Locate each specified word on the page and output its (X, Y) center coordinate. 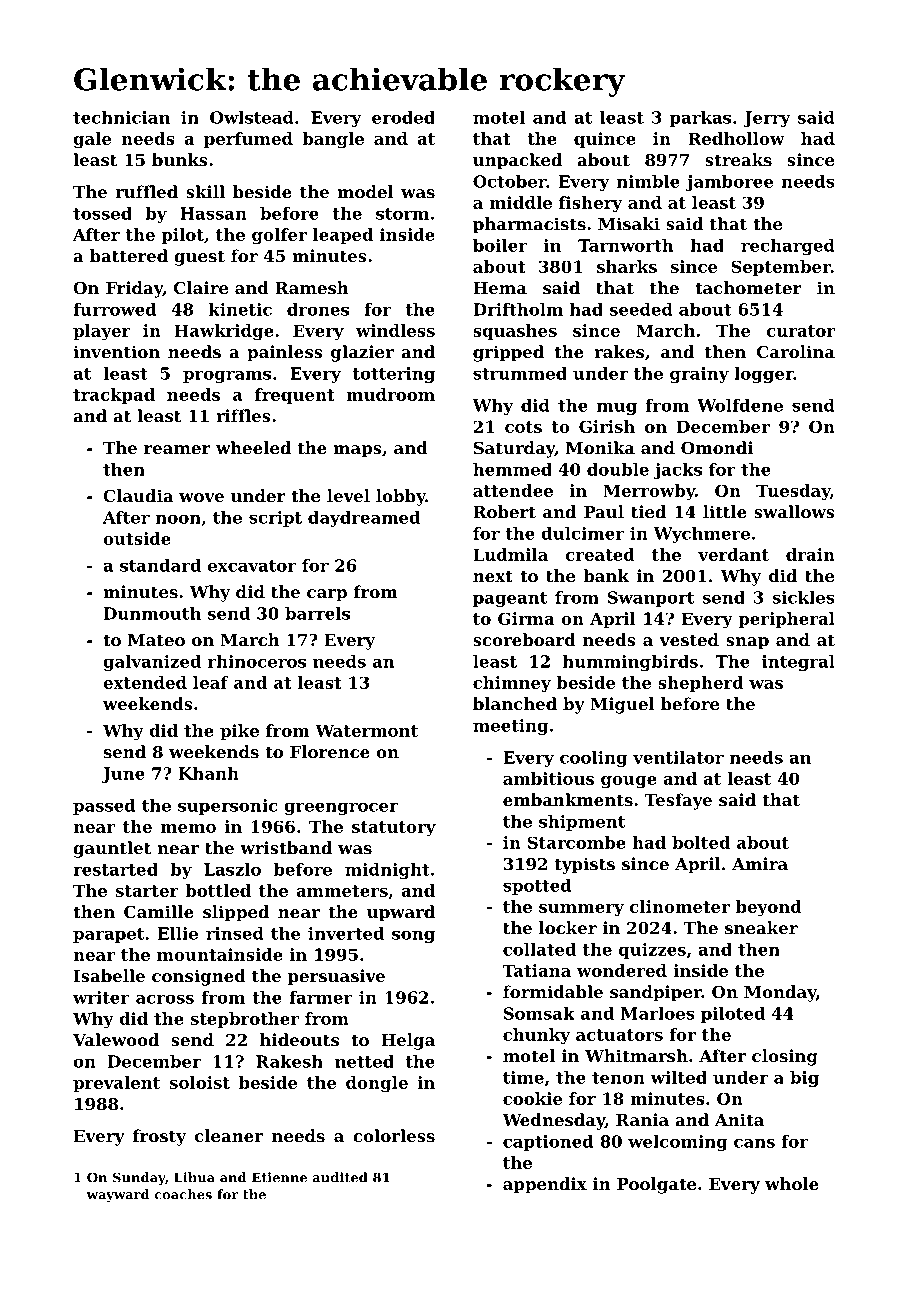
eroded (403, 117)
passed (104, 807)
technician (121, 117)
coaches (183, 1194)
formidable (553, 991)
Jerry (766, 119)
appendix (545, 1185)
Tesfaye (678, 801)
